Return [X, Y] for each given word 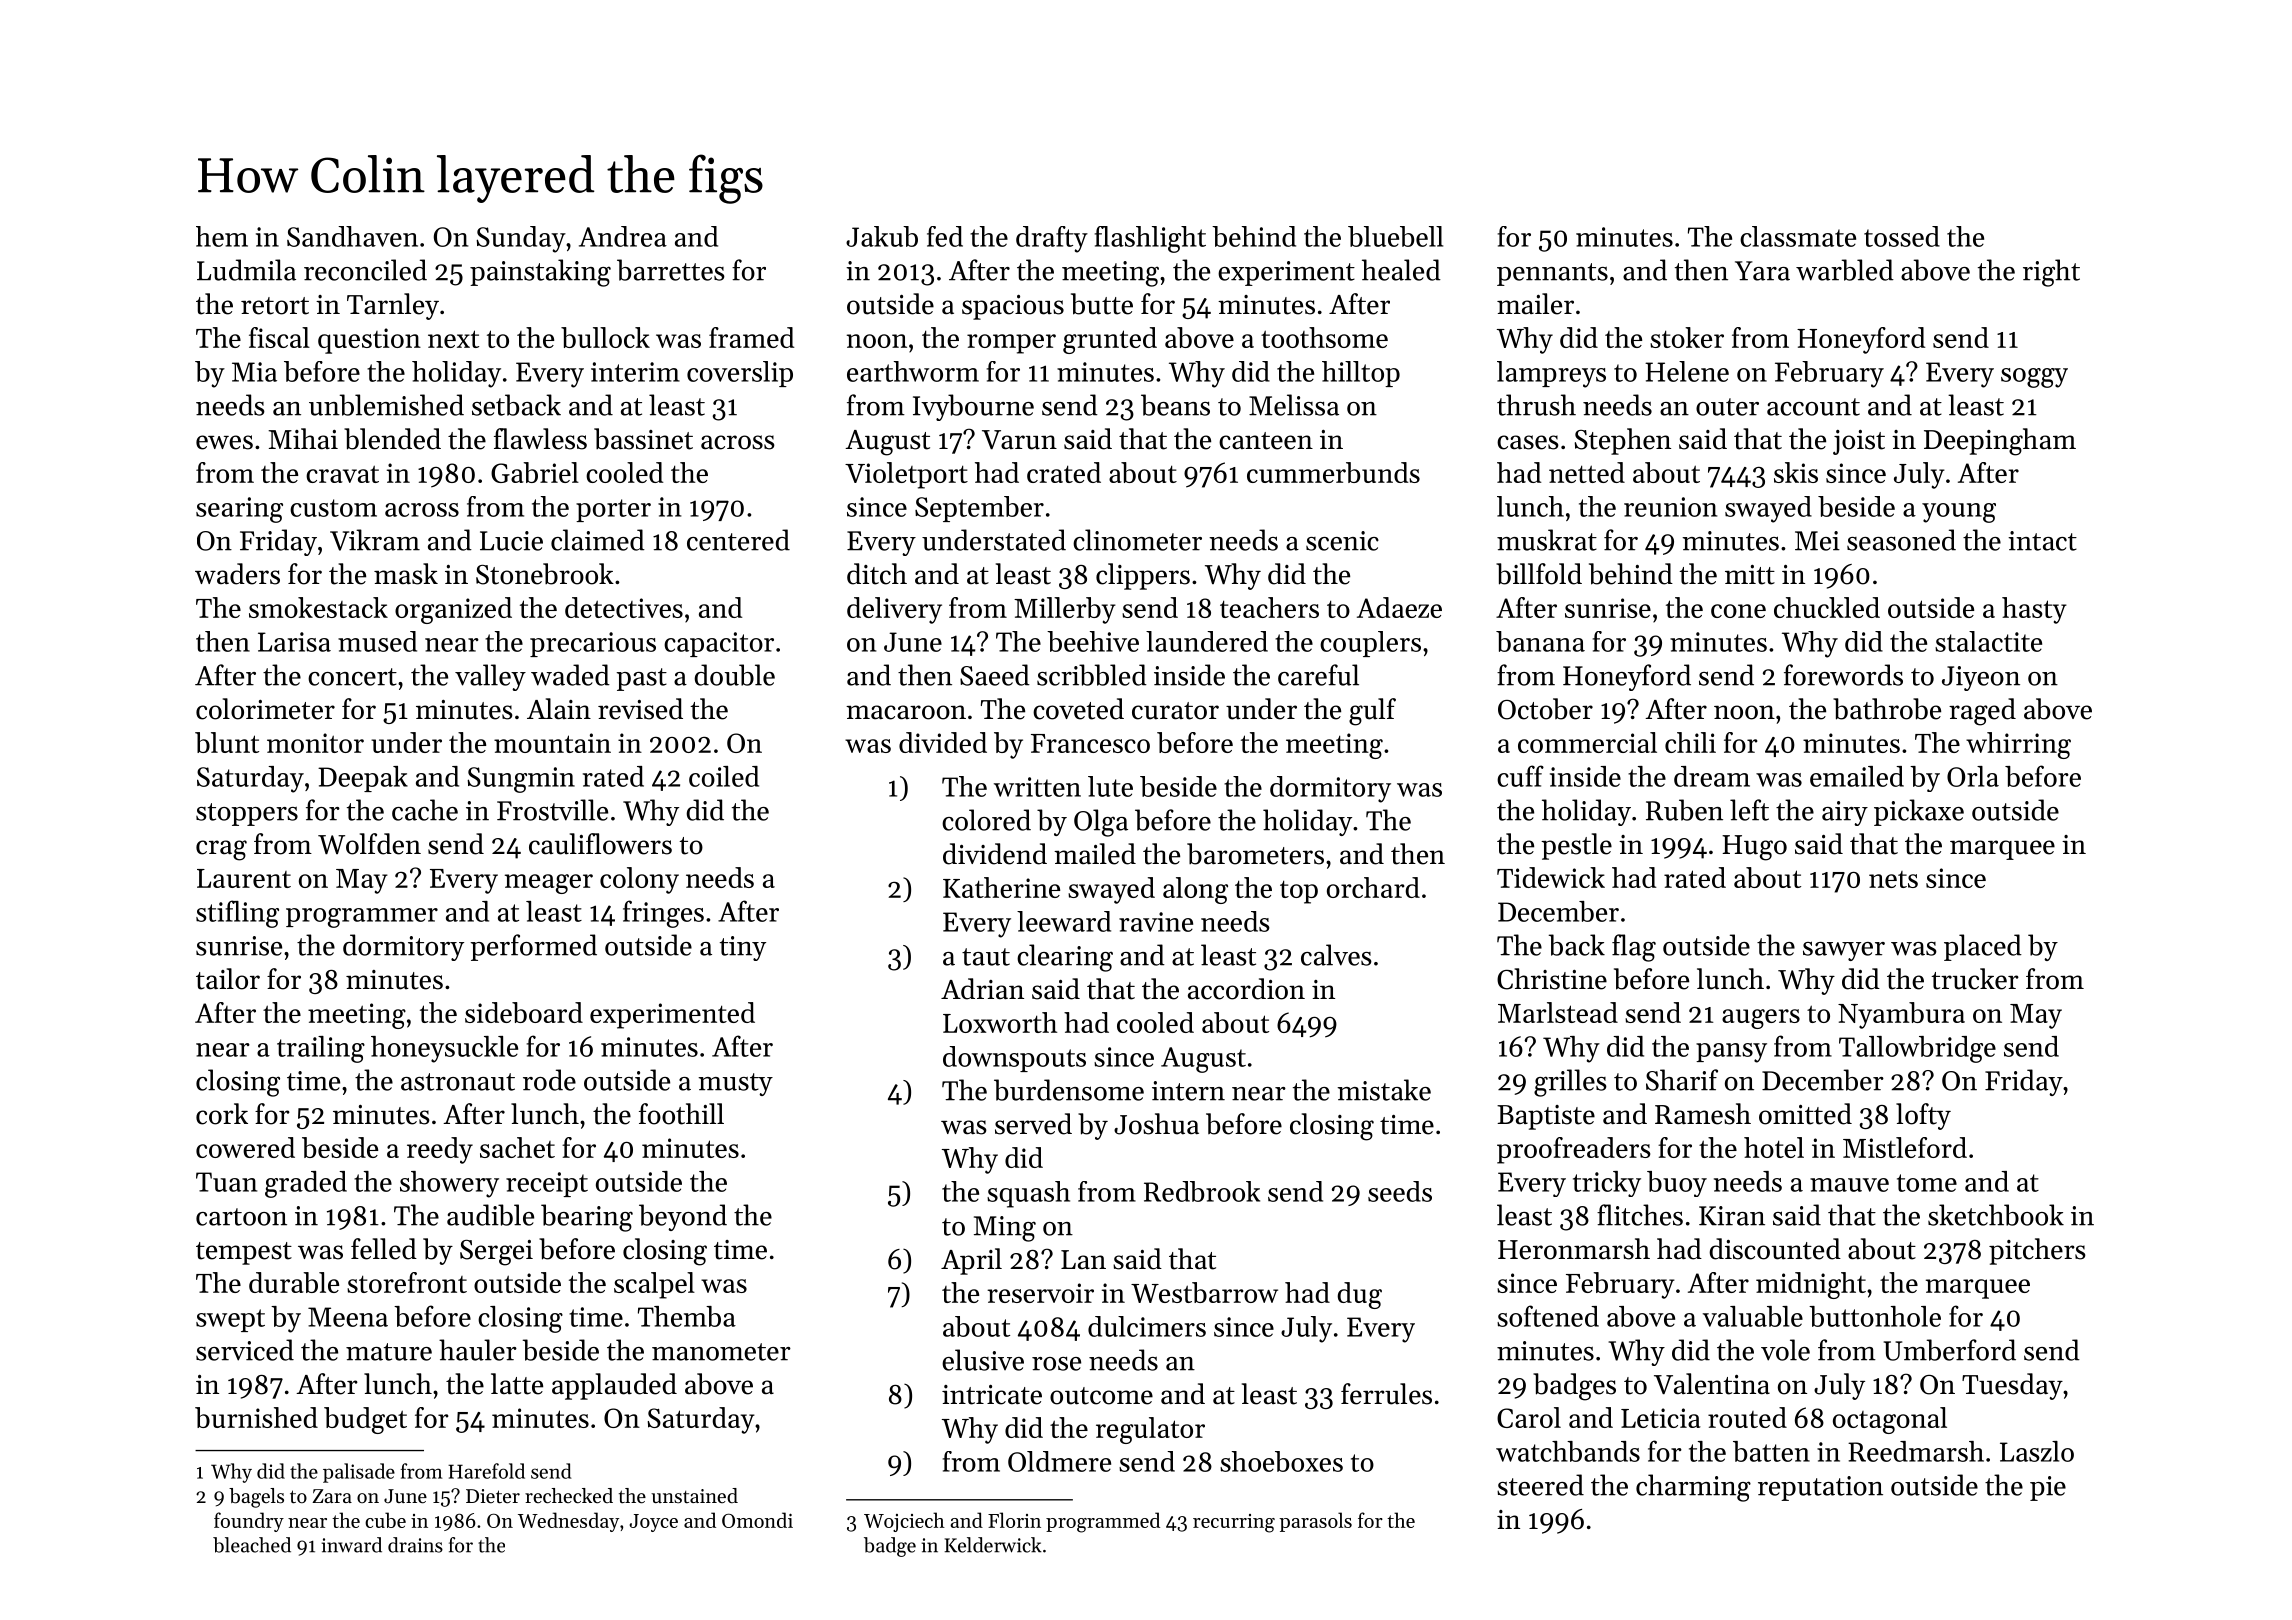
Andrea [623, 236]
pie [2048, 1488]
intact [2042, 541]
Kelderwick [993, 1545]
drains [415, 1545]
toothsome [1324, 337]
